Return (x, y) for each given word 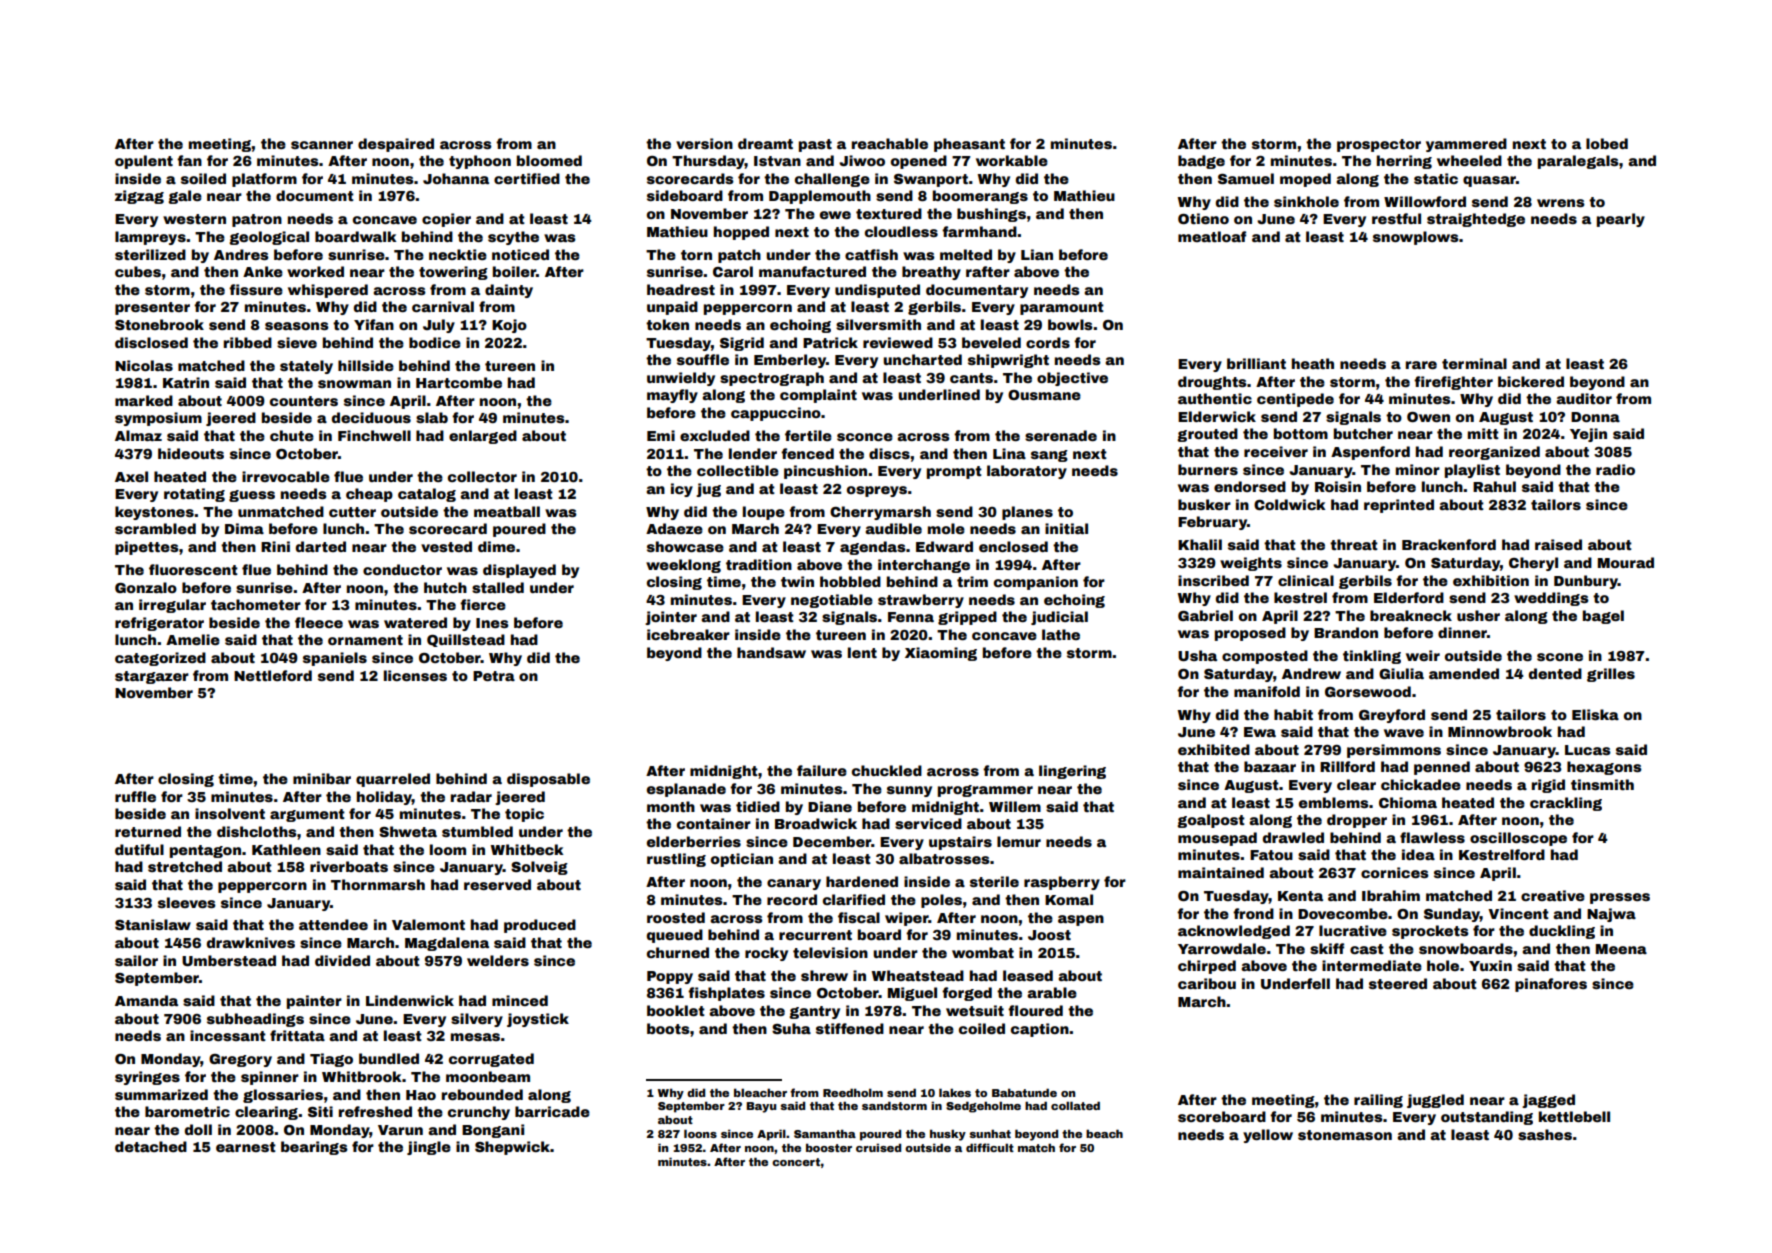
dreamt (765, 143)
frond (1253, 913)
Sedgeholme (983, 1107)
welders (498, 960)
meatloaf (1212, 236)
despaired (396, 145)
